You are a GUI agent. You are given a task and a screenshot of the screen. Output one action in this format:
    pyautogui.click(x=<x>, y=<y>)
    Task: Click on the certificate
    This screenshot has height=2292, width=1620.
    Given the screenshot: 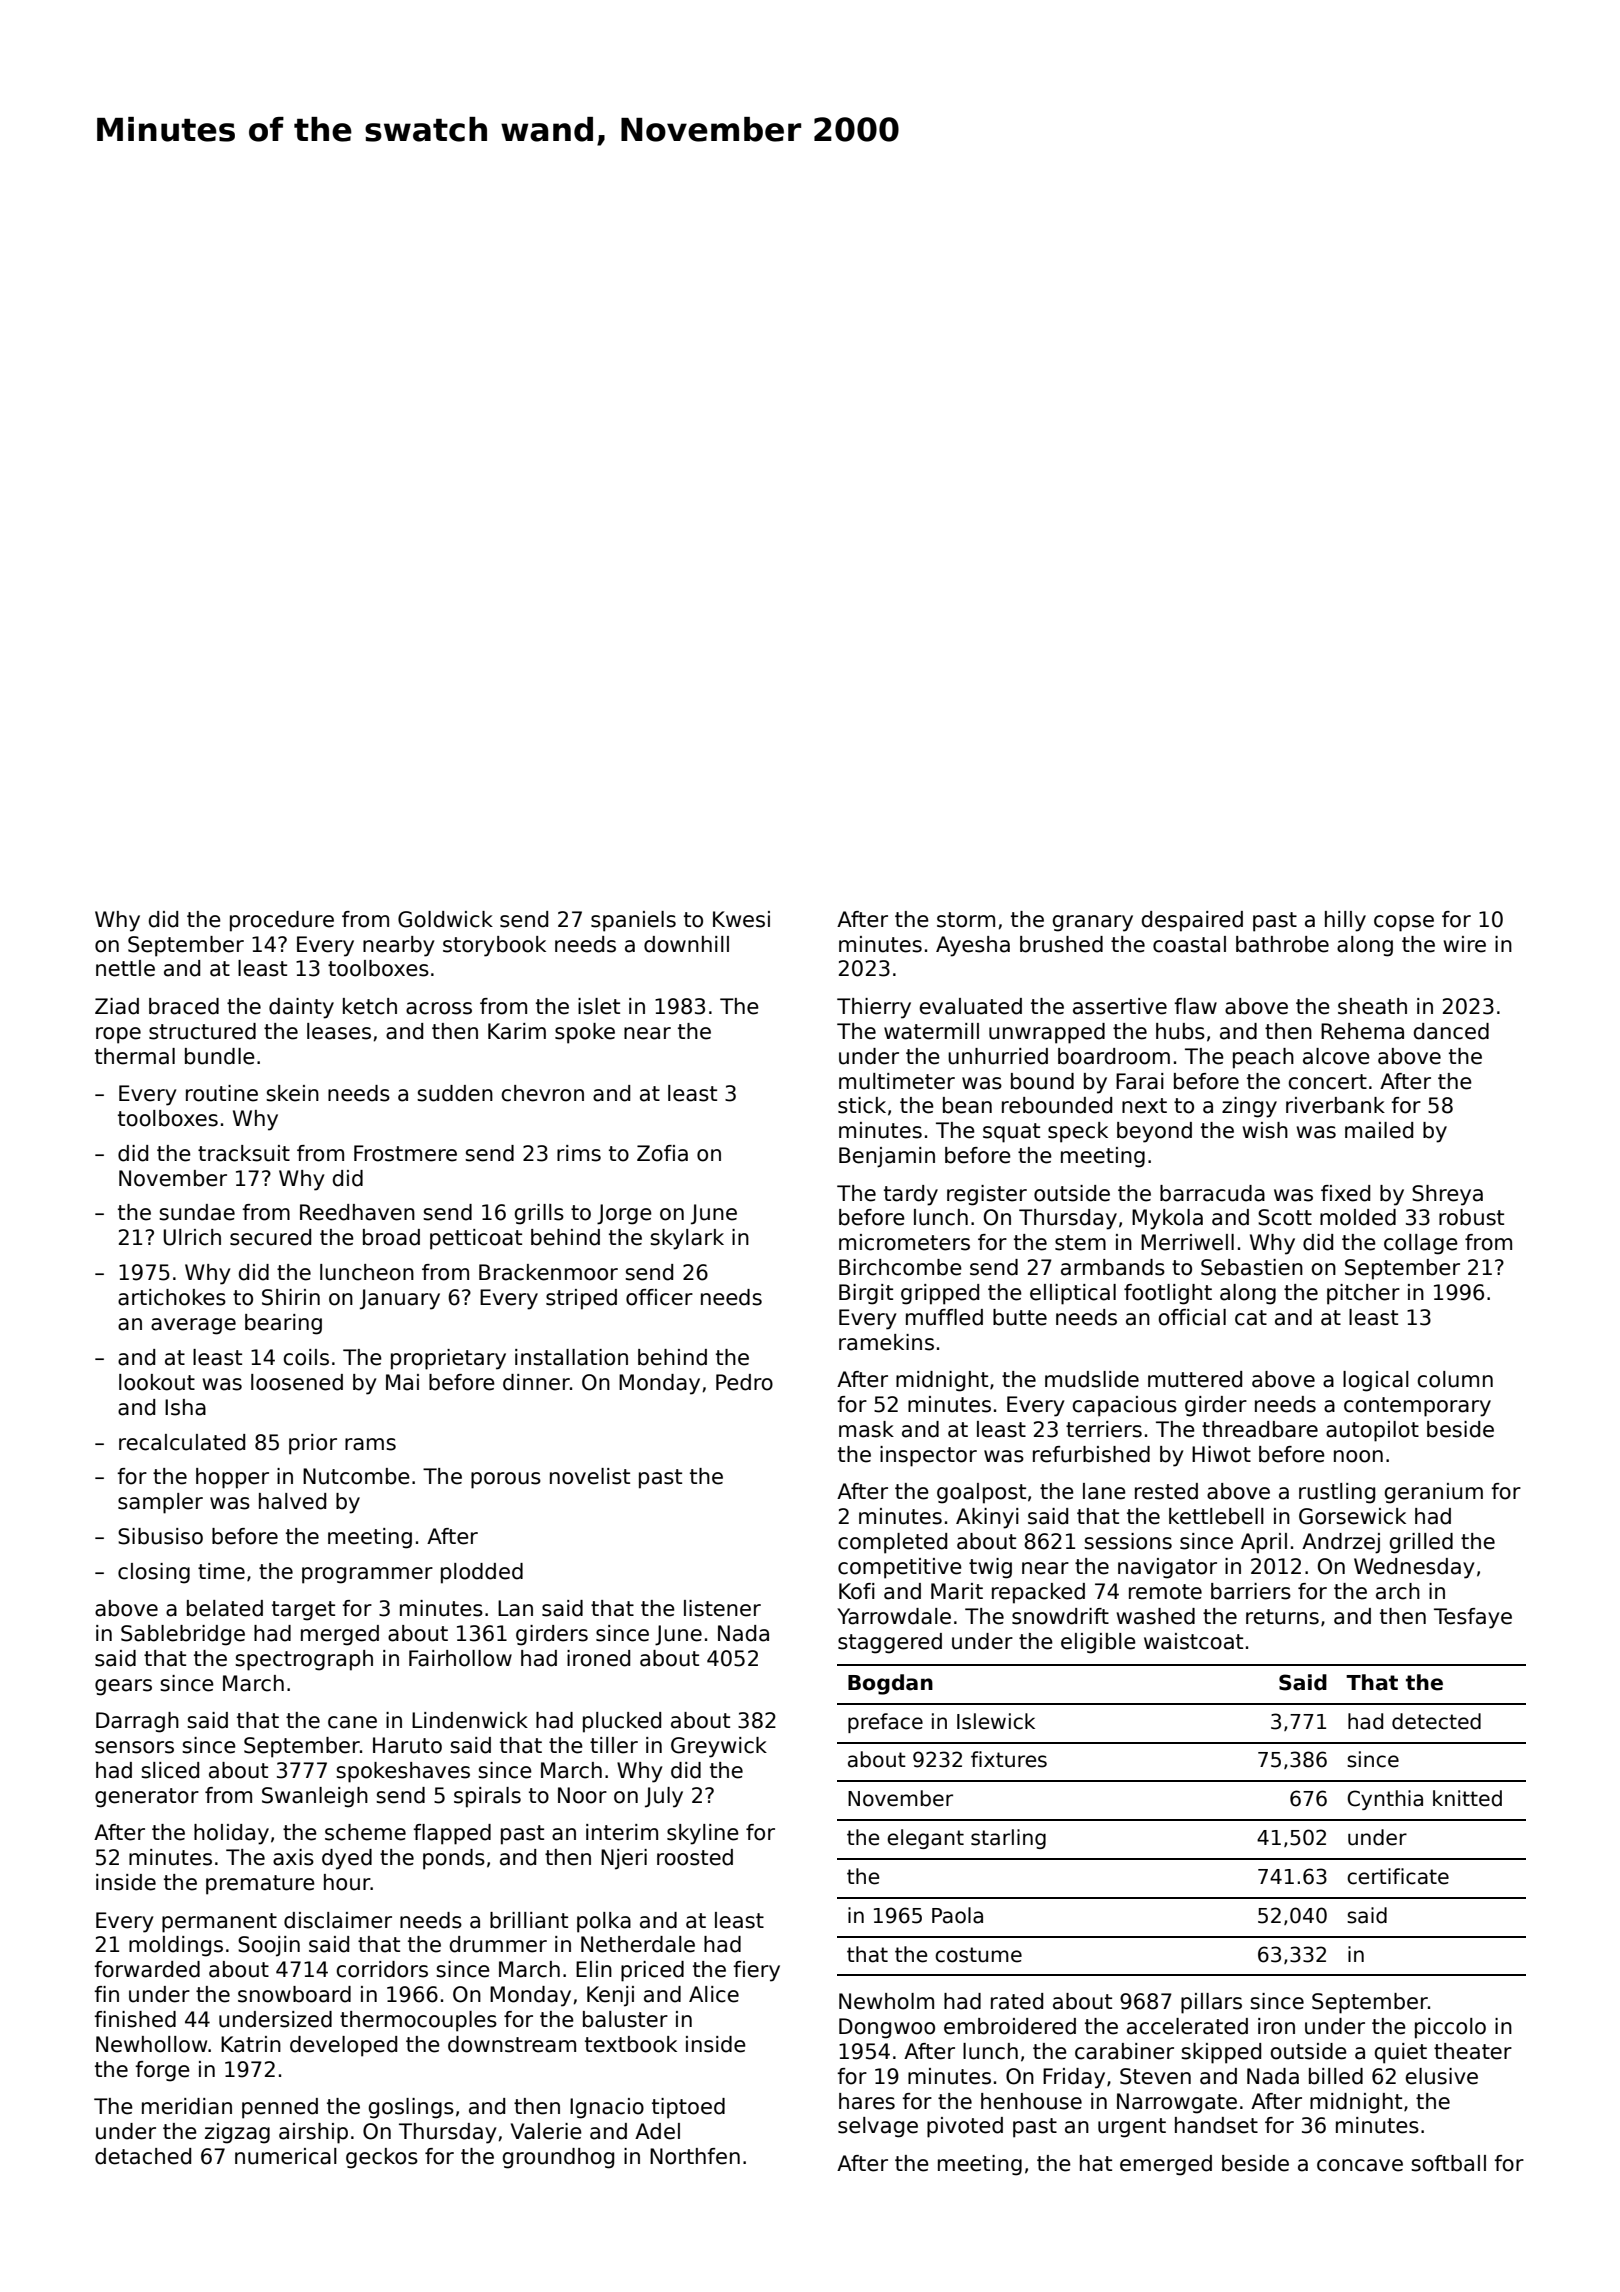 What is the action you would take?
    pyautogui.click(x=1398, y=1876)
